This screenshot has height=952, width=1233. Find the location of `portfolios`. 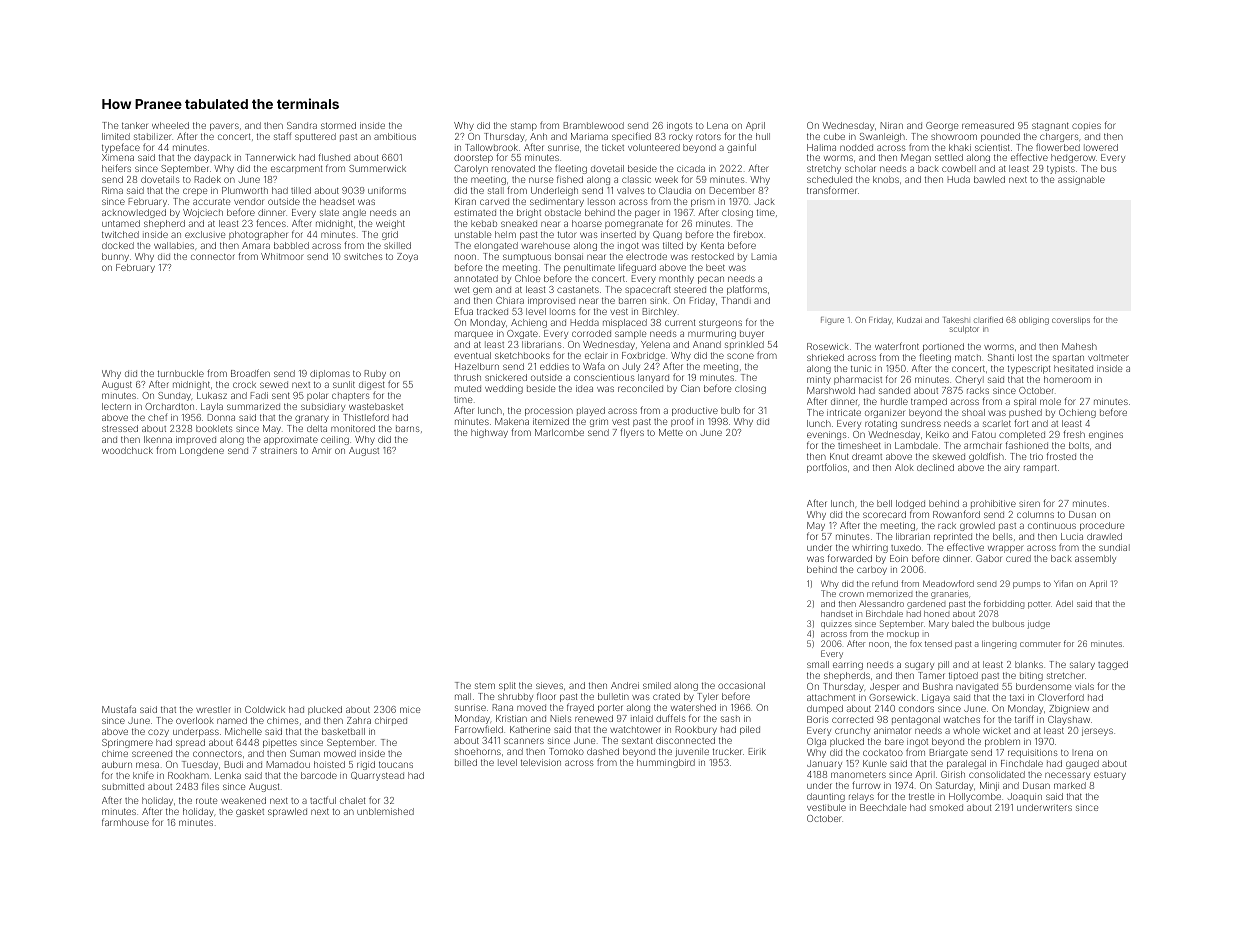

portfolios is located at coordinates (827, 468).
